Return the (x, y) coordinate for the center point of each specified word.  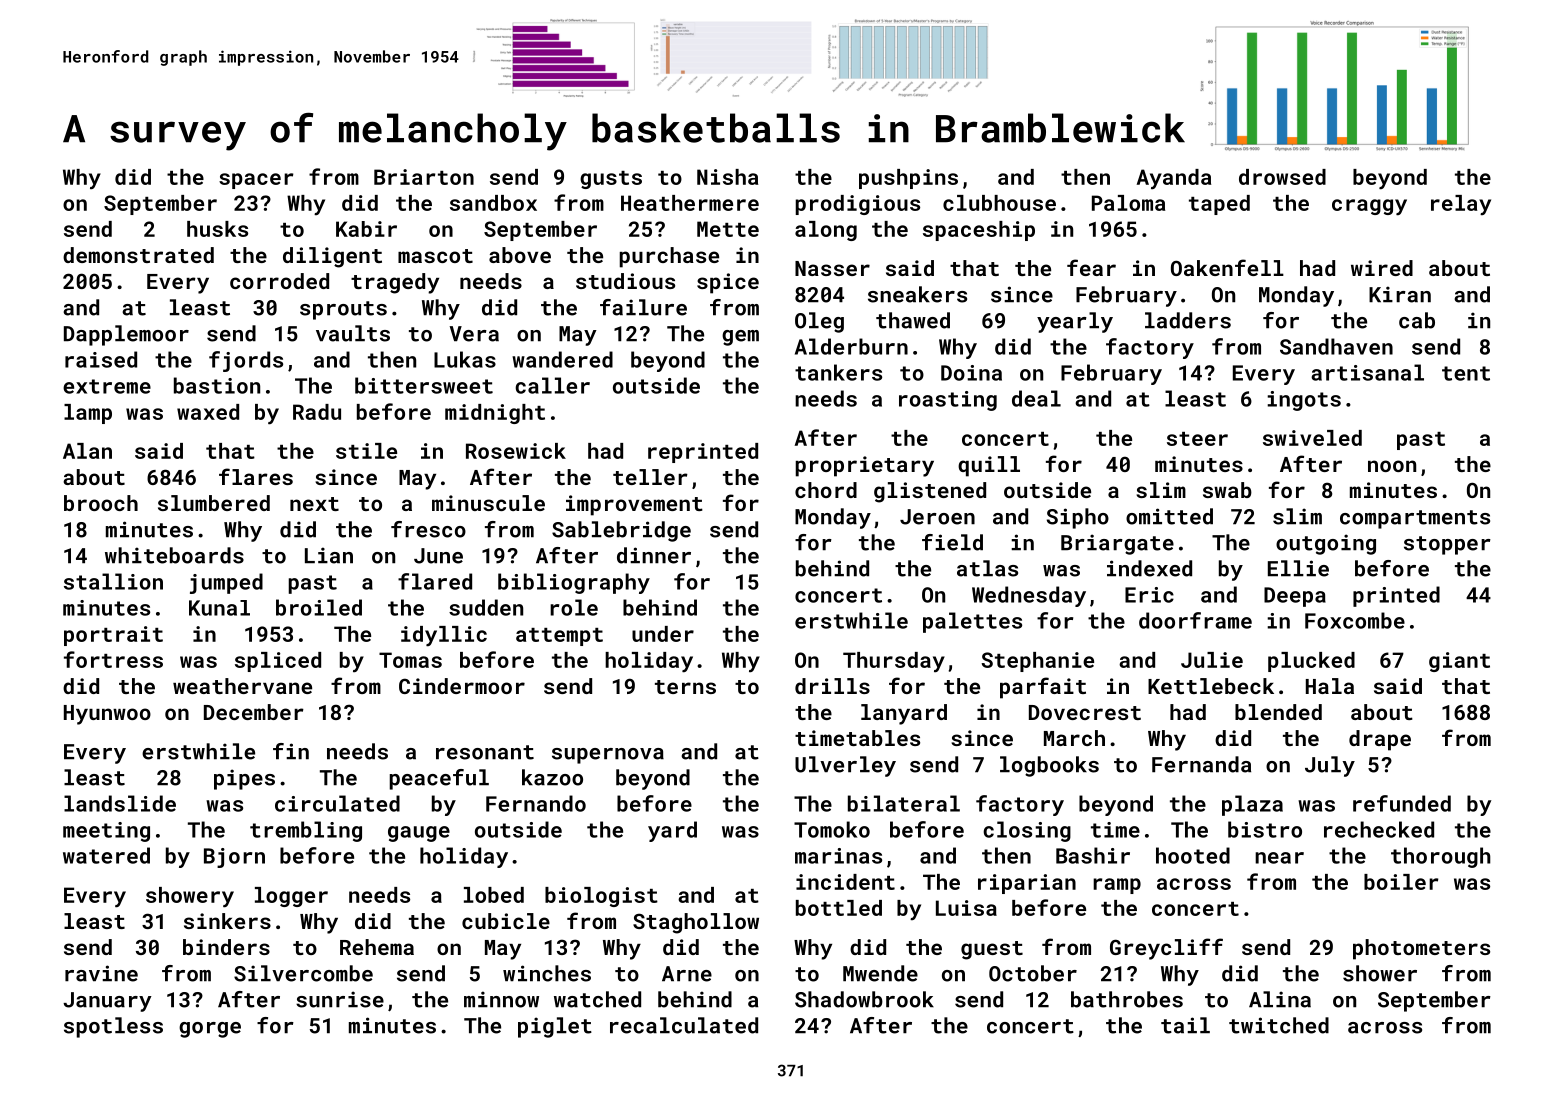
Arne (687, 974)
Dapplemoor (126, 335)
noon (1392, 466)
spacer (256, 181)
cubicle (506, 921)
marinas (838, 856)
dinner (654, 555)
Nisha (727, 177)
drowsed (1282, 177)
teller (650, 477)
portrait (113, 636)
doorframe (1195, 620)
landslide (120, 803)
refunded (1402, 803)
